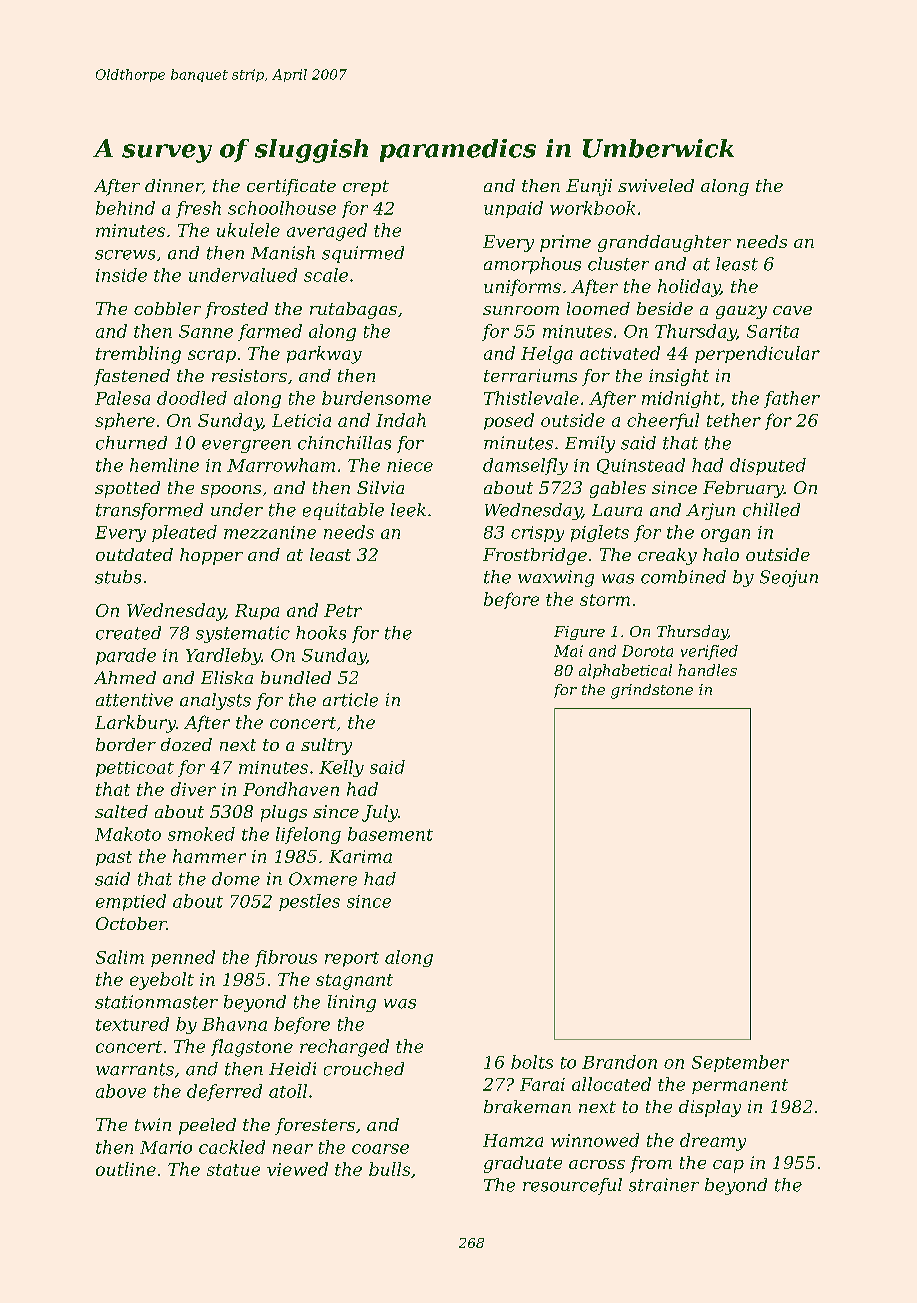  I want to click on Mario, so click(166, 1147).
